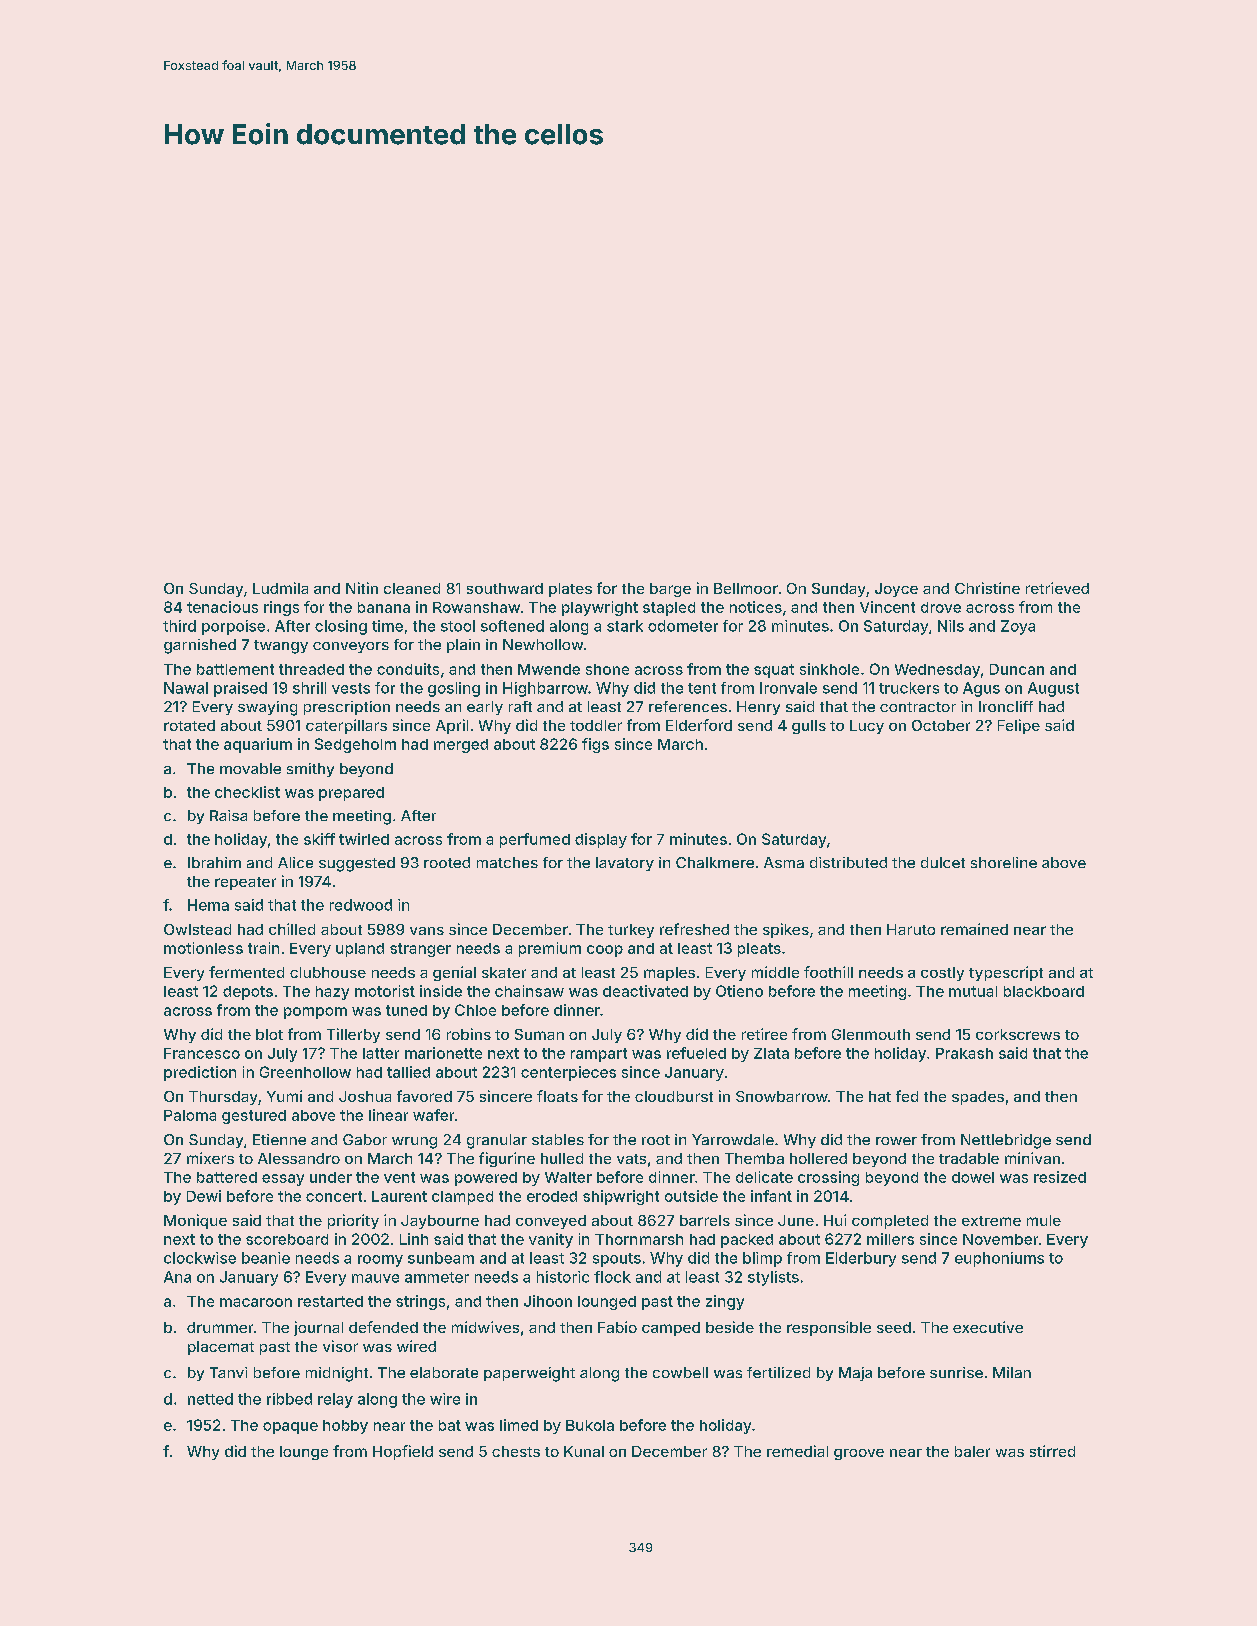 The height and width of the screenshot is (1626, 1257). I want to click on Hopfield, so click(403, 1452).
